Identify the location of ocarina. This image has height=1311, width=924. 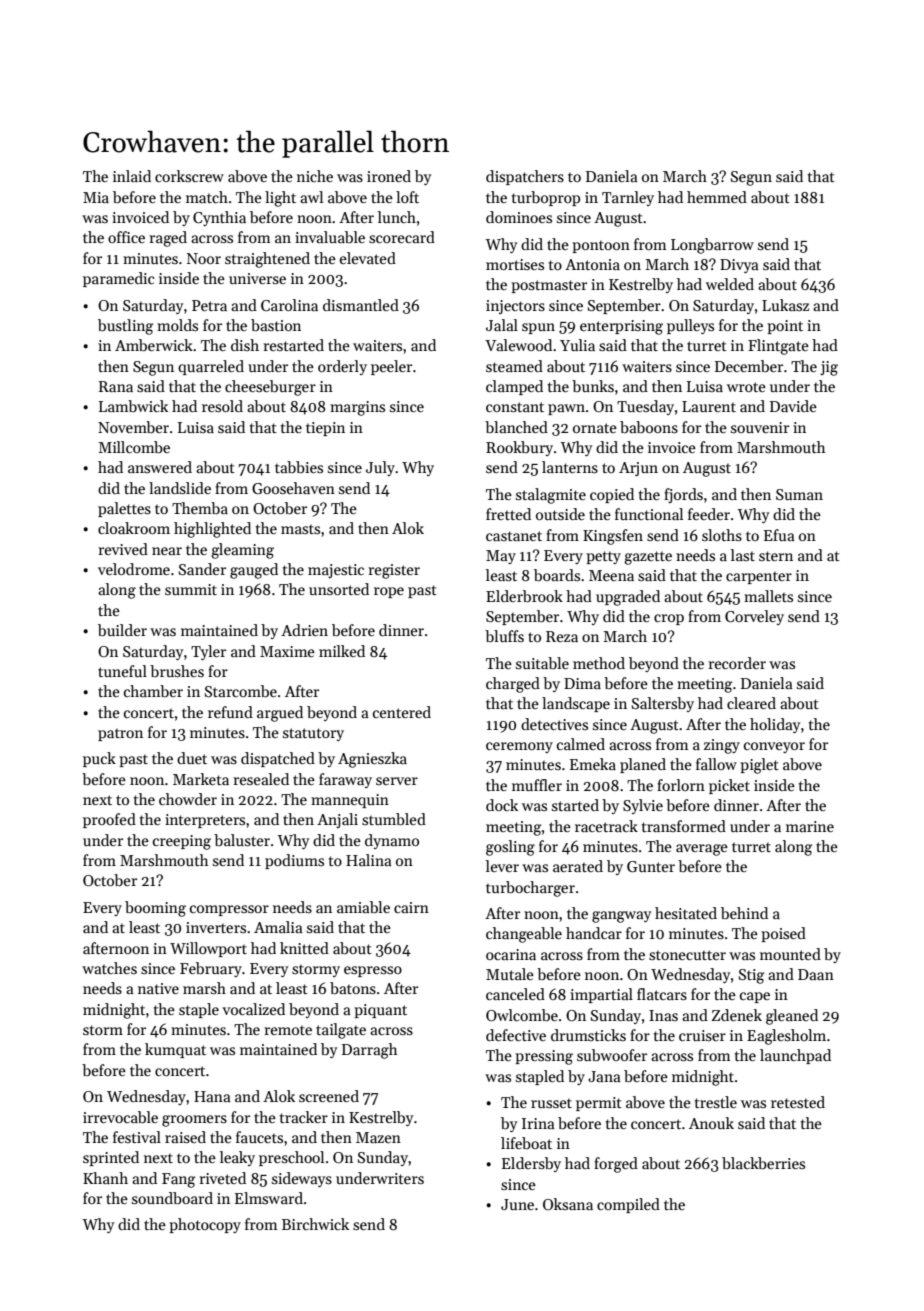
(511, 954).
